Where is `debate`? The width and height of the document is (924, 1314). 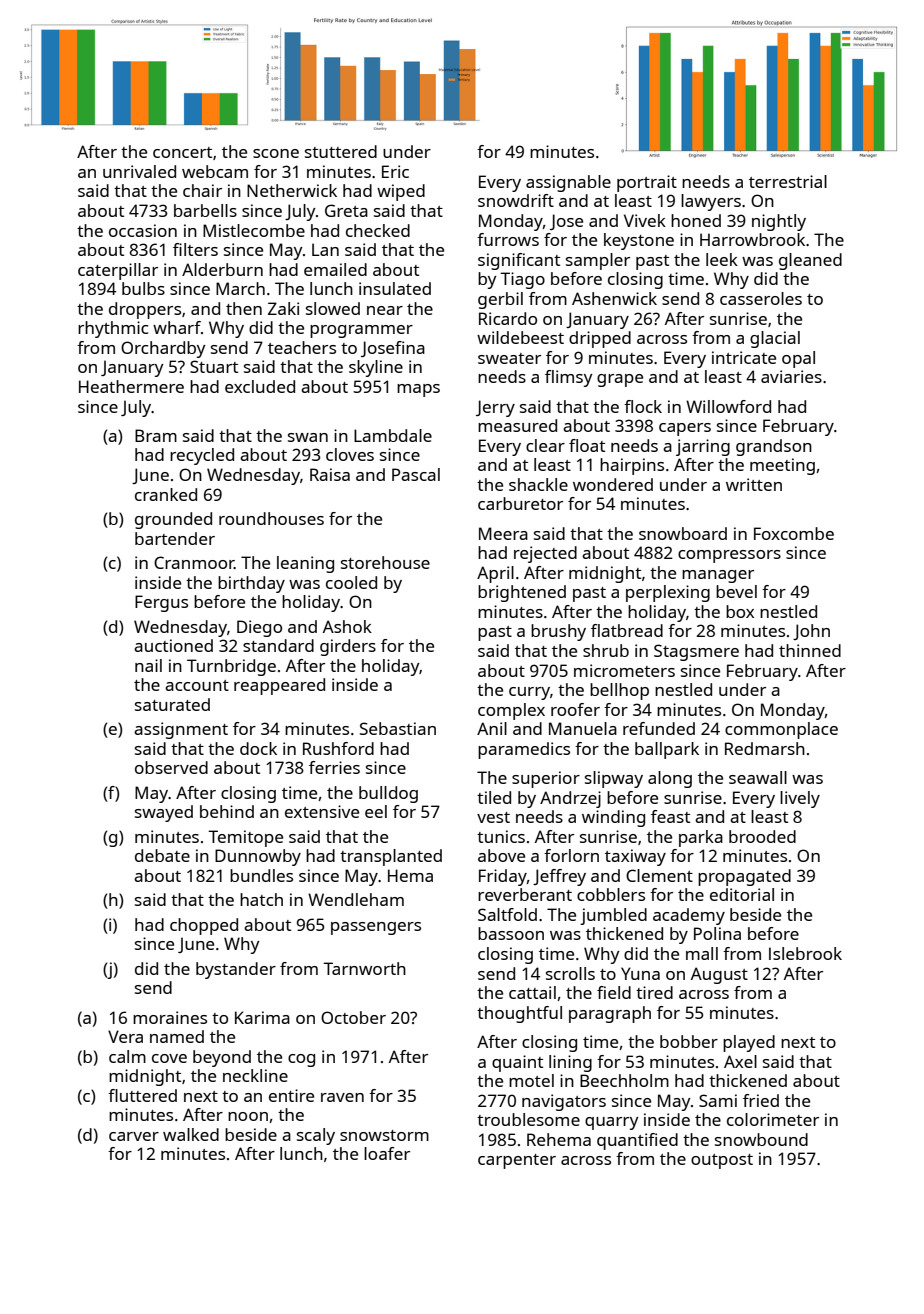 debate is located at coordinates (162, 855).
